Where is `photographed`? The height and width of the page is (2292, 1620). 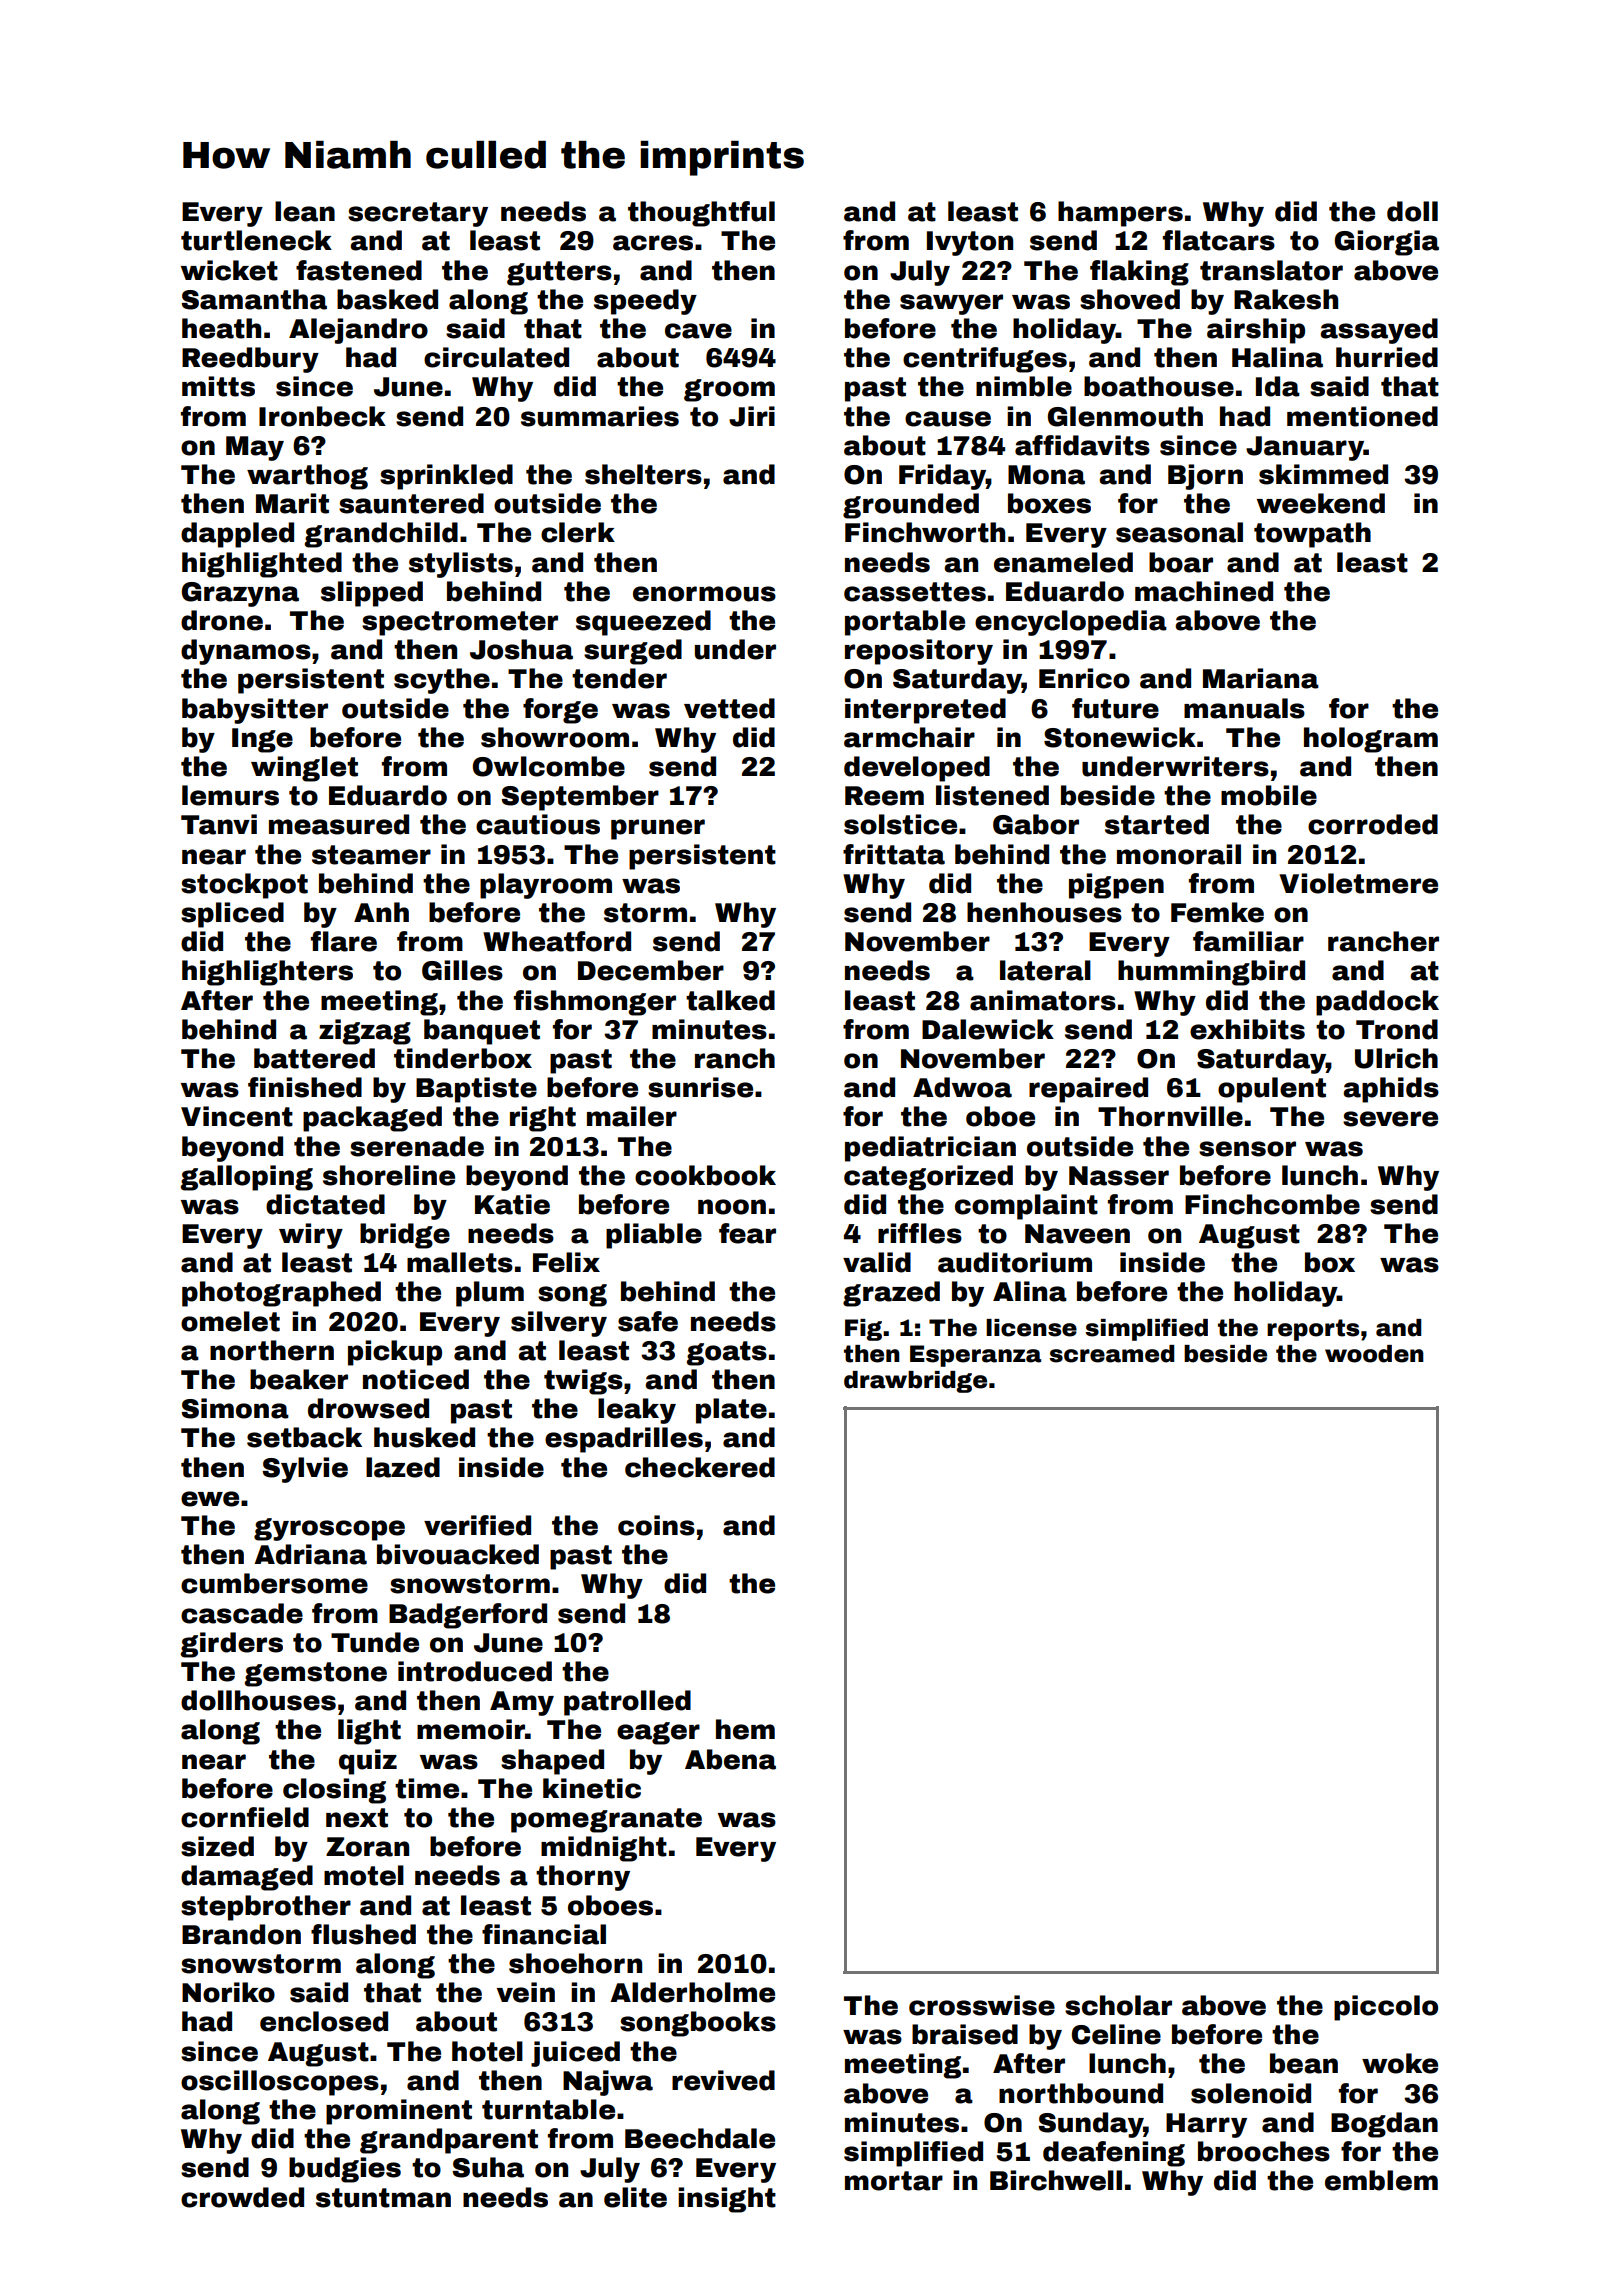 photographed is located at coordinates (281, 1294).
